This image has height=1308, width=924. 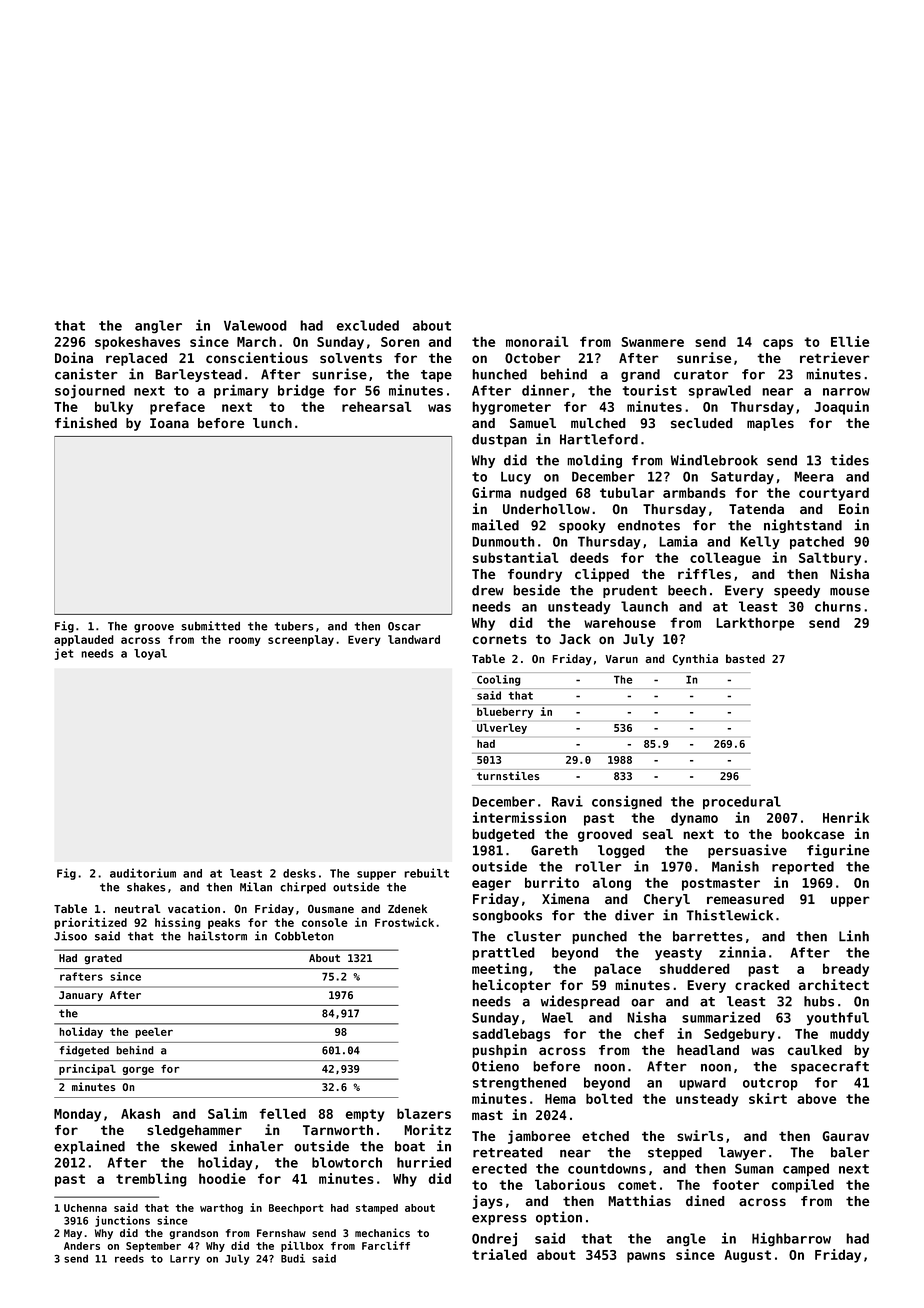 What do you see at coordinates (347, 1162) in the image?
I see `blowtorch` at bounding box center [347, 1162].
